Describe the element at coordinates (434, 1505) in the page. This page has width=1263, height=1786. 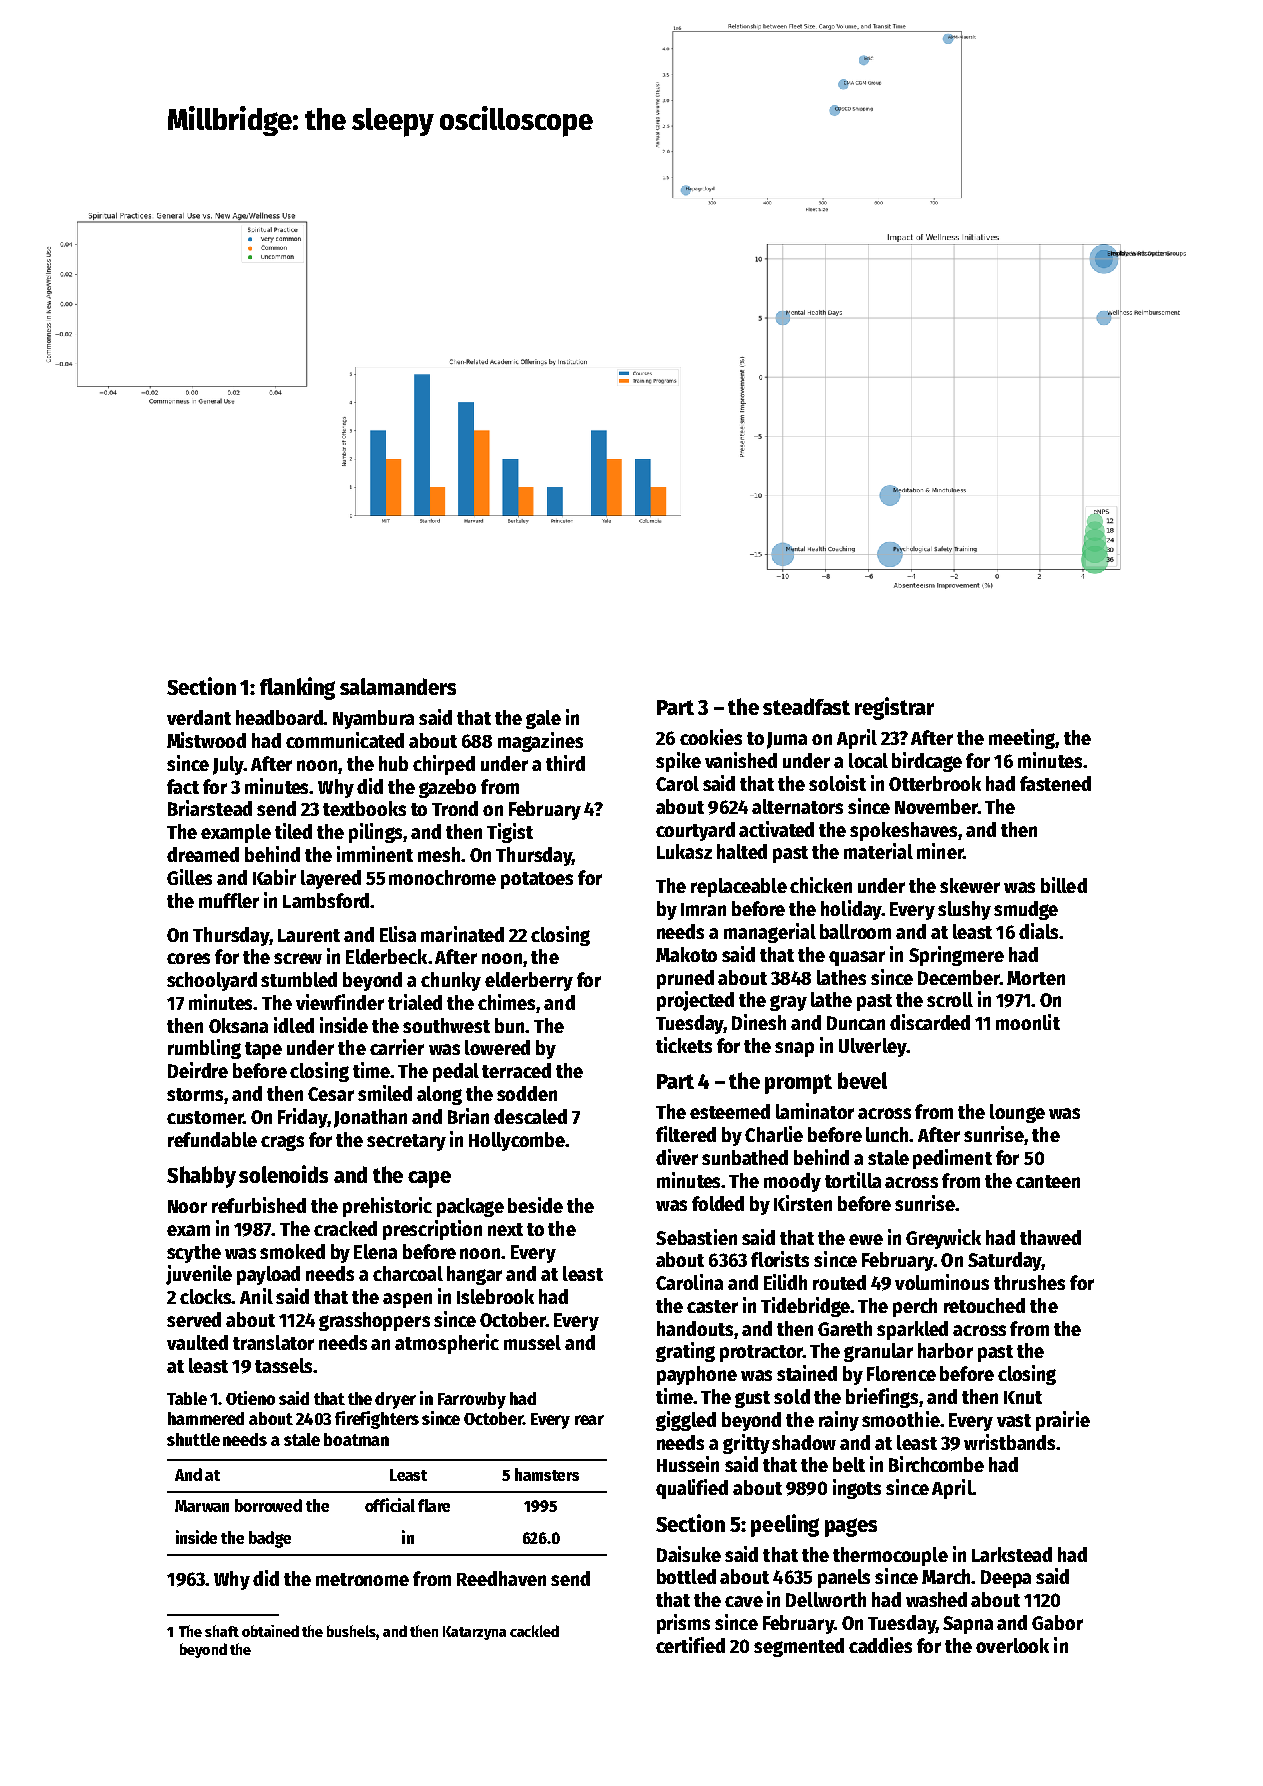
I see `flare` at that location.
